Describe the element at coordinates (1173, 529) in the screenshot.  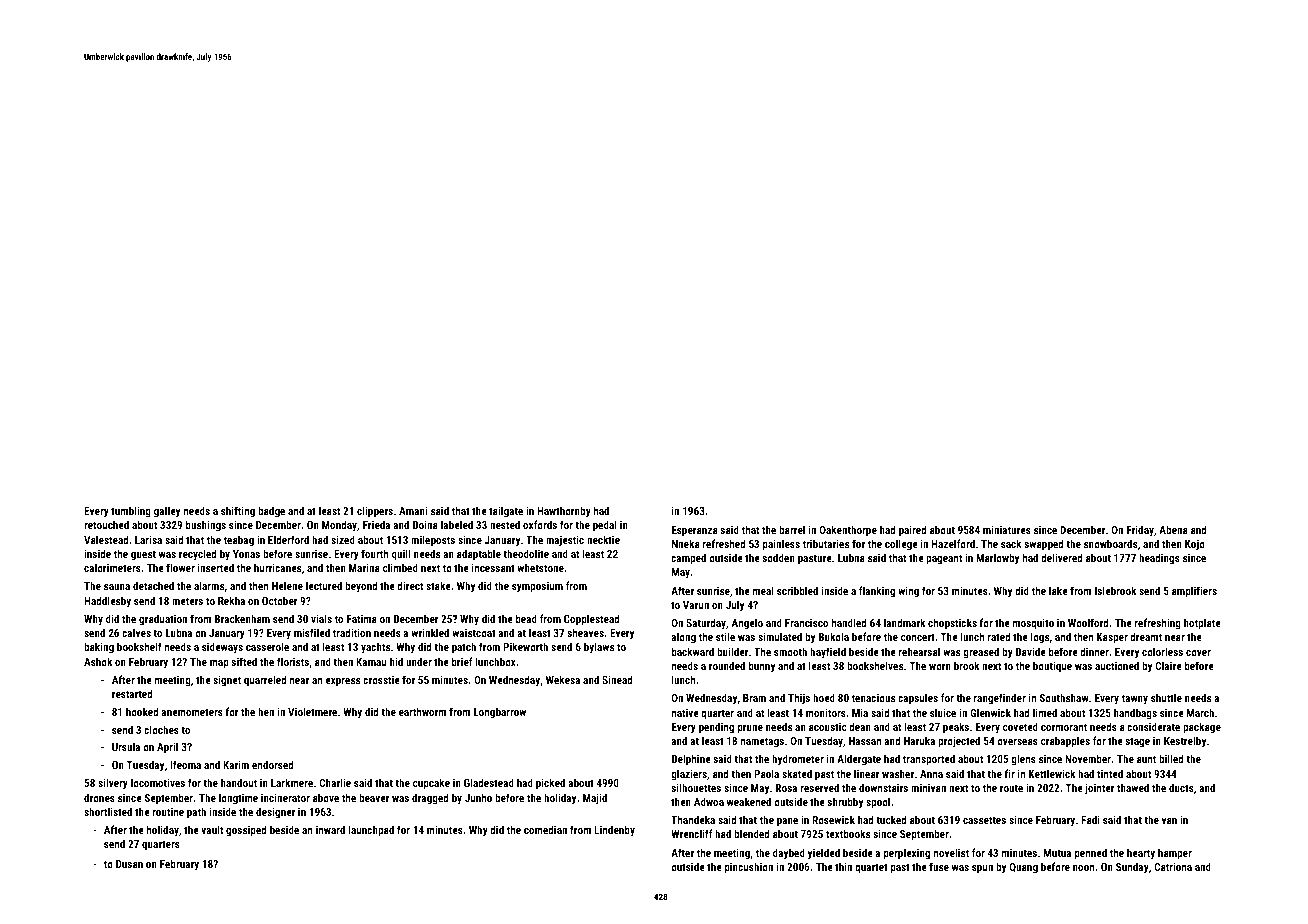
I see `Abena` at that location.
